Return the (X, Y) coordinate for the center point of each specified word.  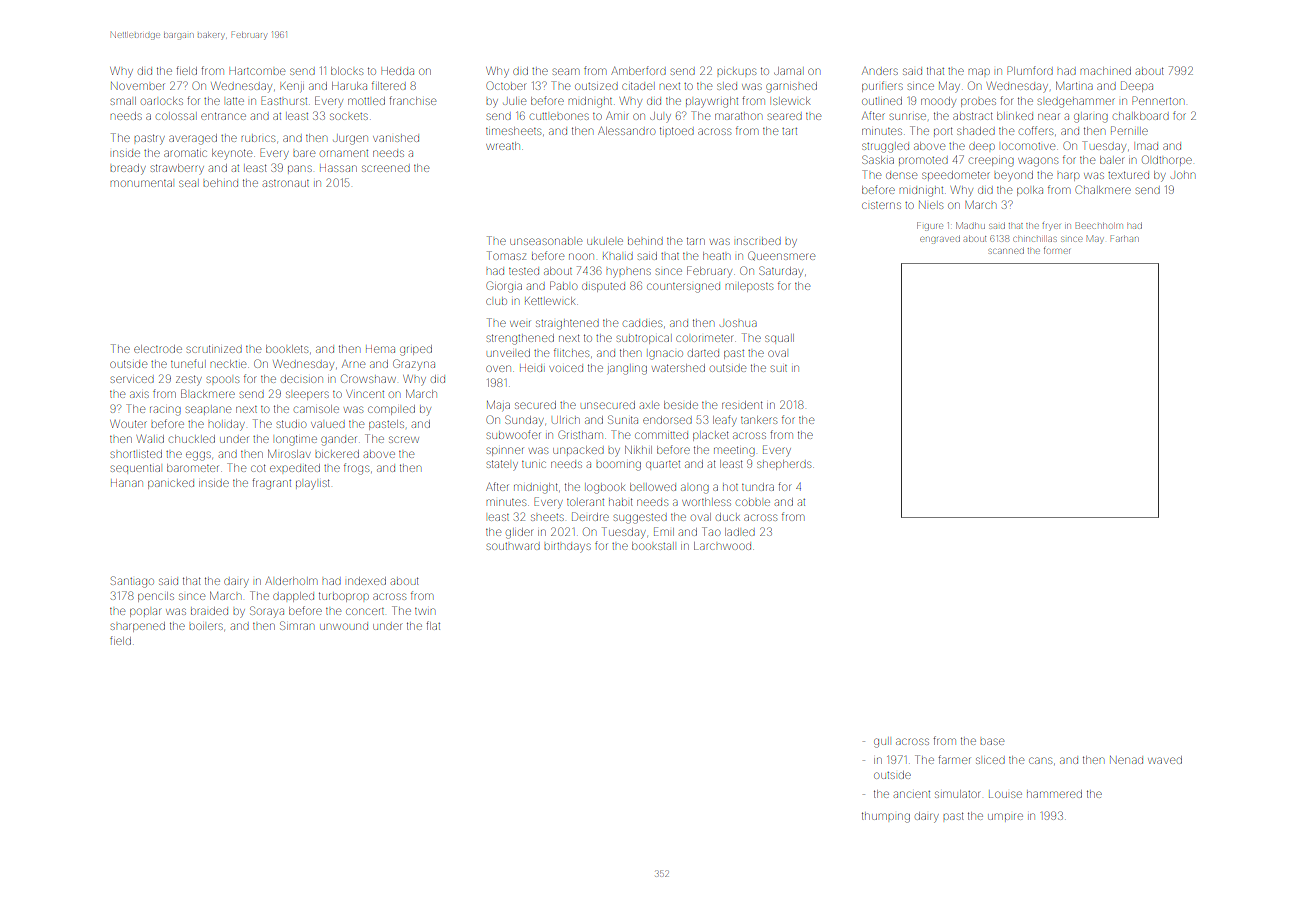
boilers (206, 626)
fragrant (271, 484)
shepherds (784, 465)
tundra (758, 487)
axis (139, 394)
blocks (347, 71)
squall (779, 338)
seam (566, 71)
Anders (880, 71)
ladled (740, 532)
